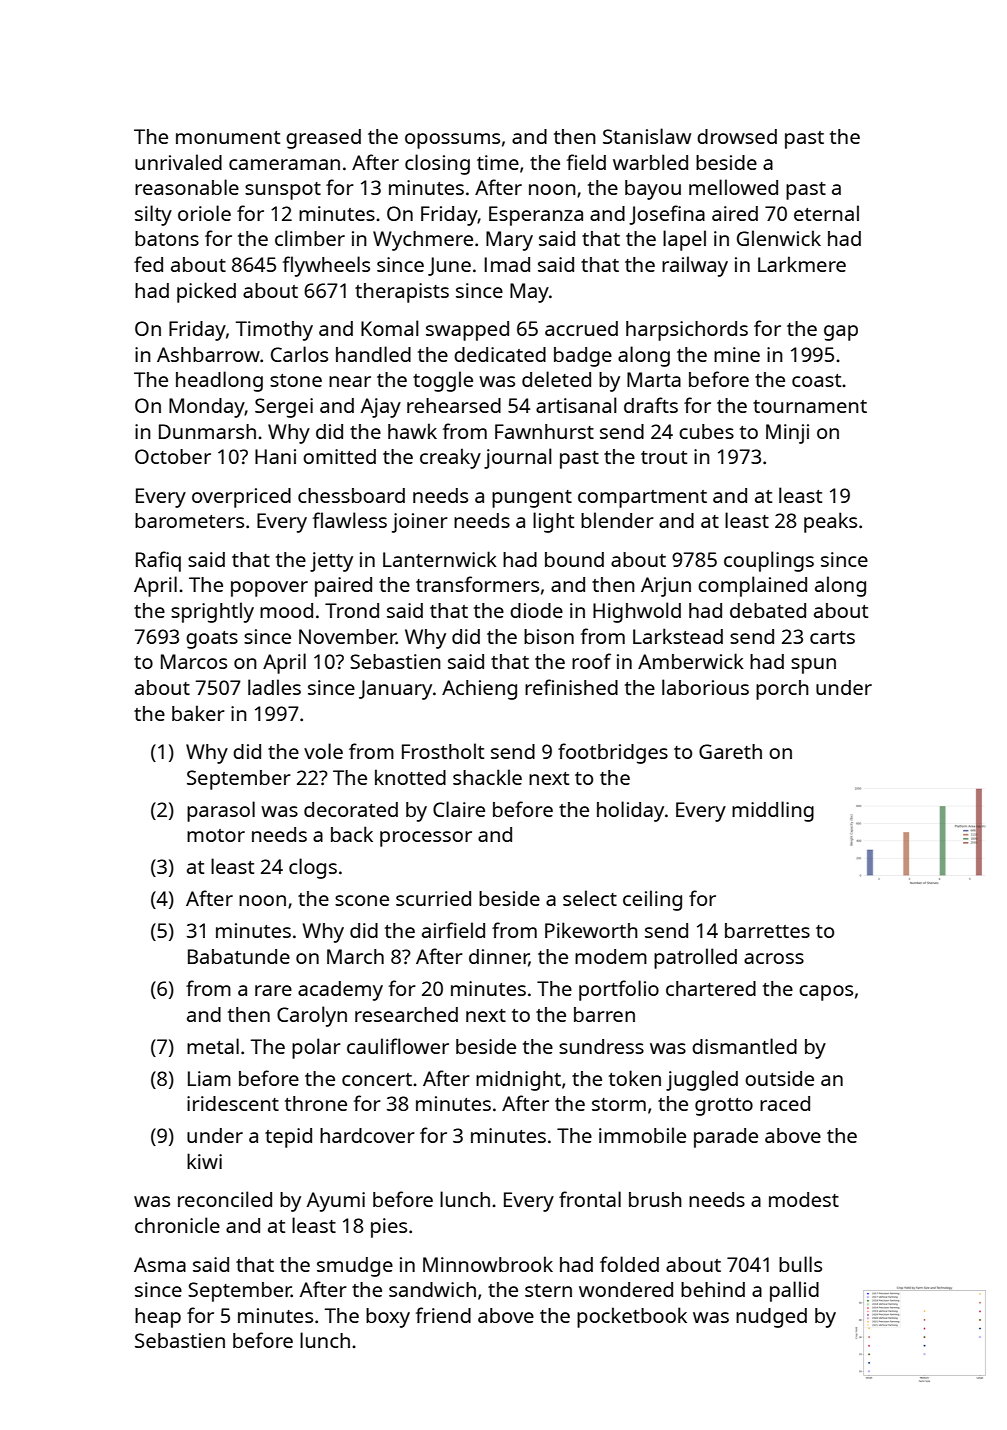 The image size is (1007, 1430). I want to click on patrolled, so click(695, 958).
